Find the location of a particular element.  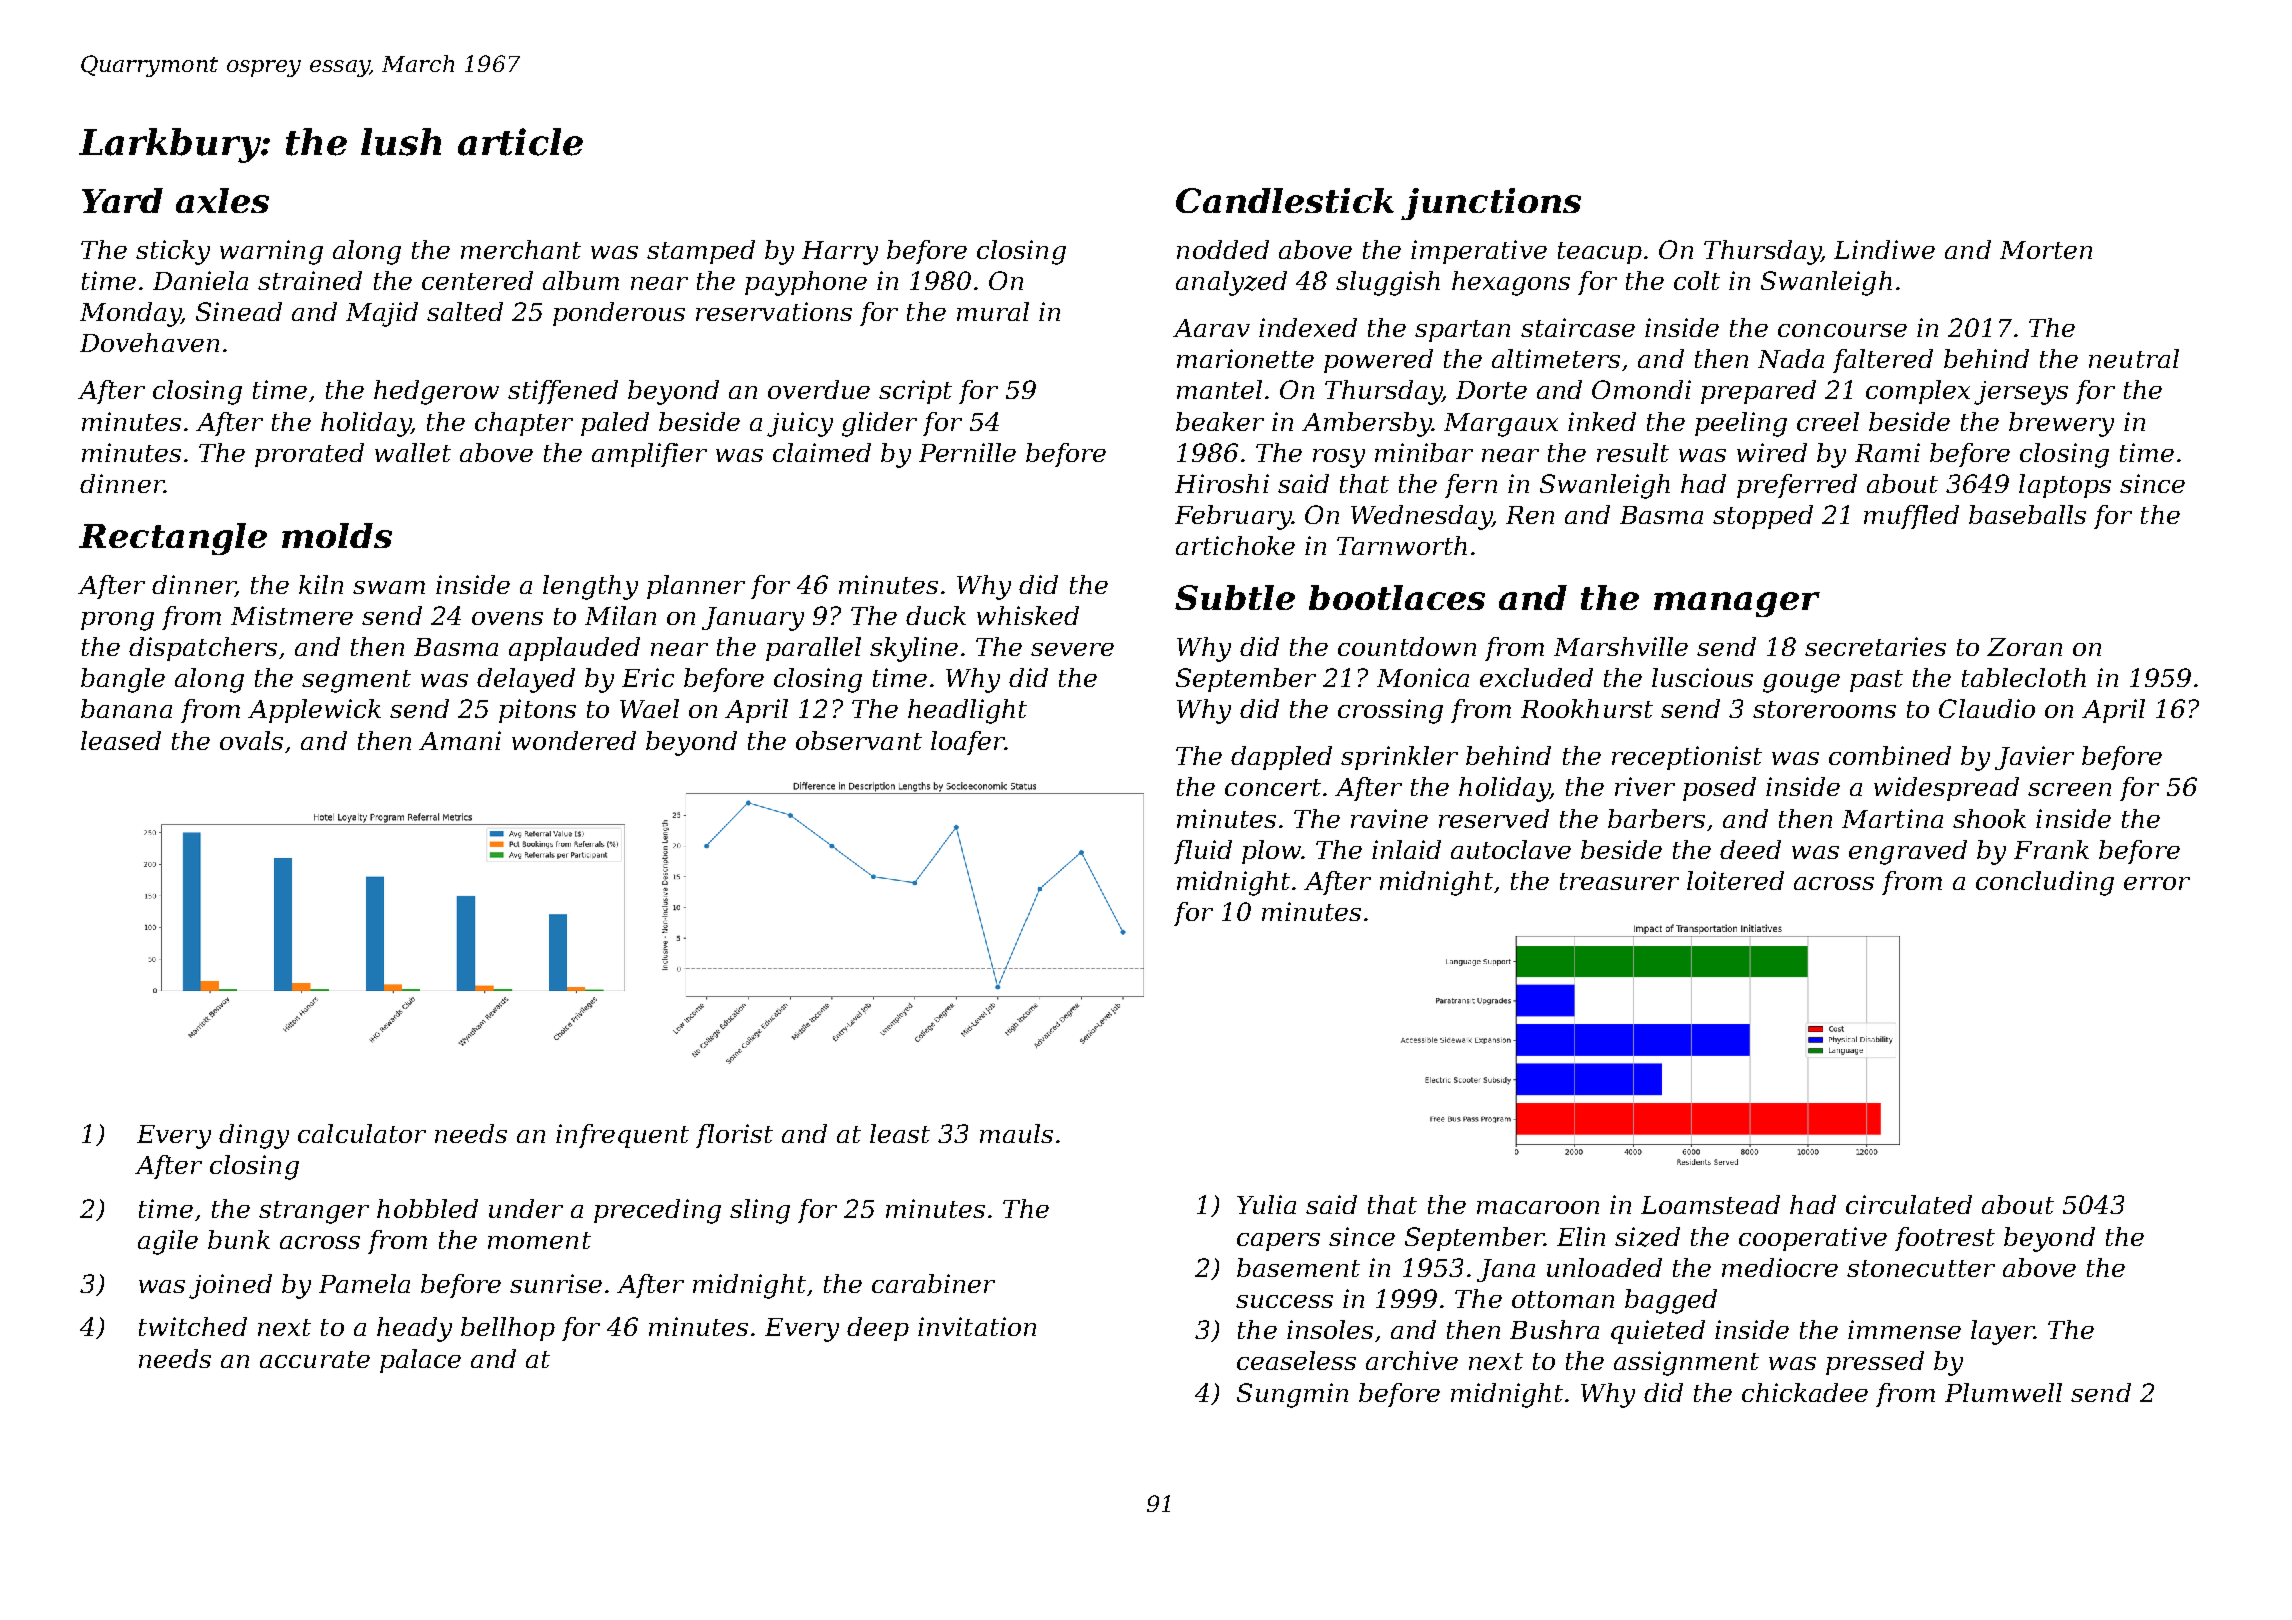

ovals is located at coordinates (251, 740).
